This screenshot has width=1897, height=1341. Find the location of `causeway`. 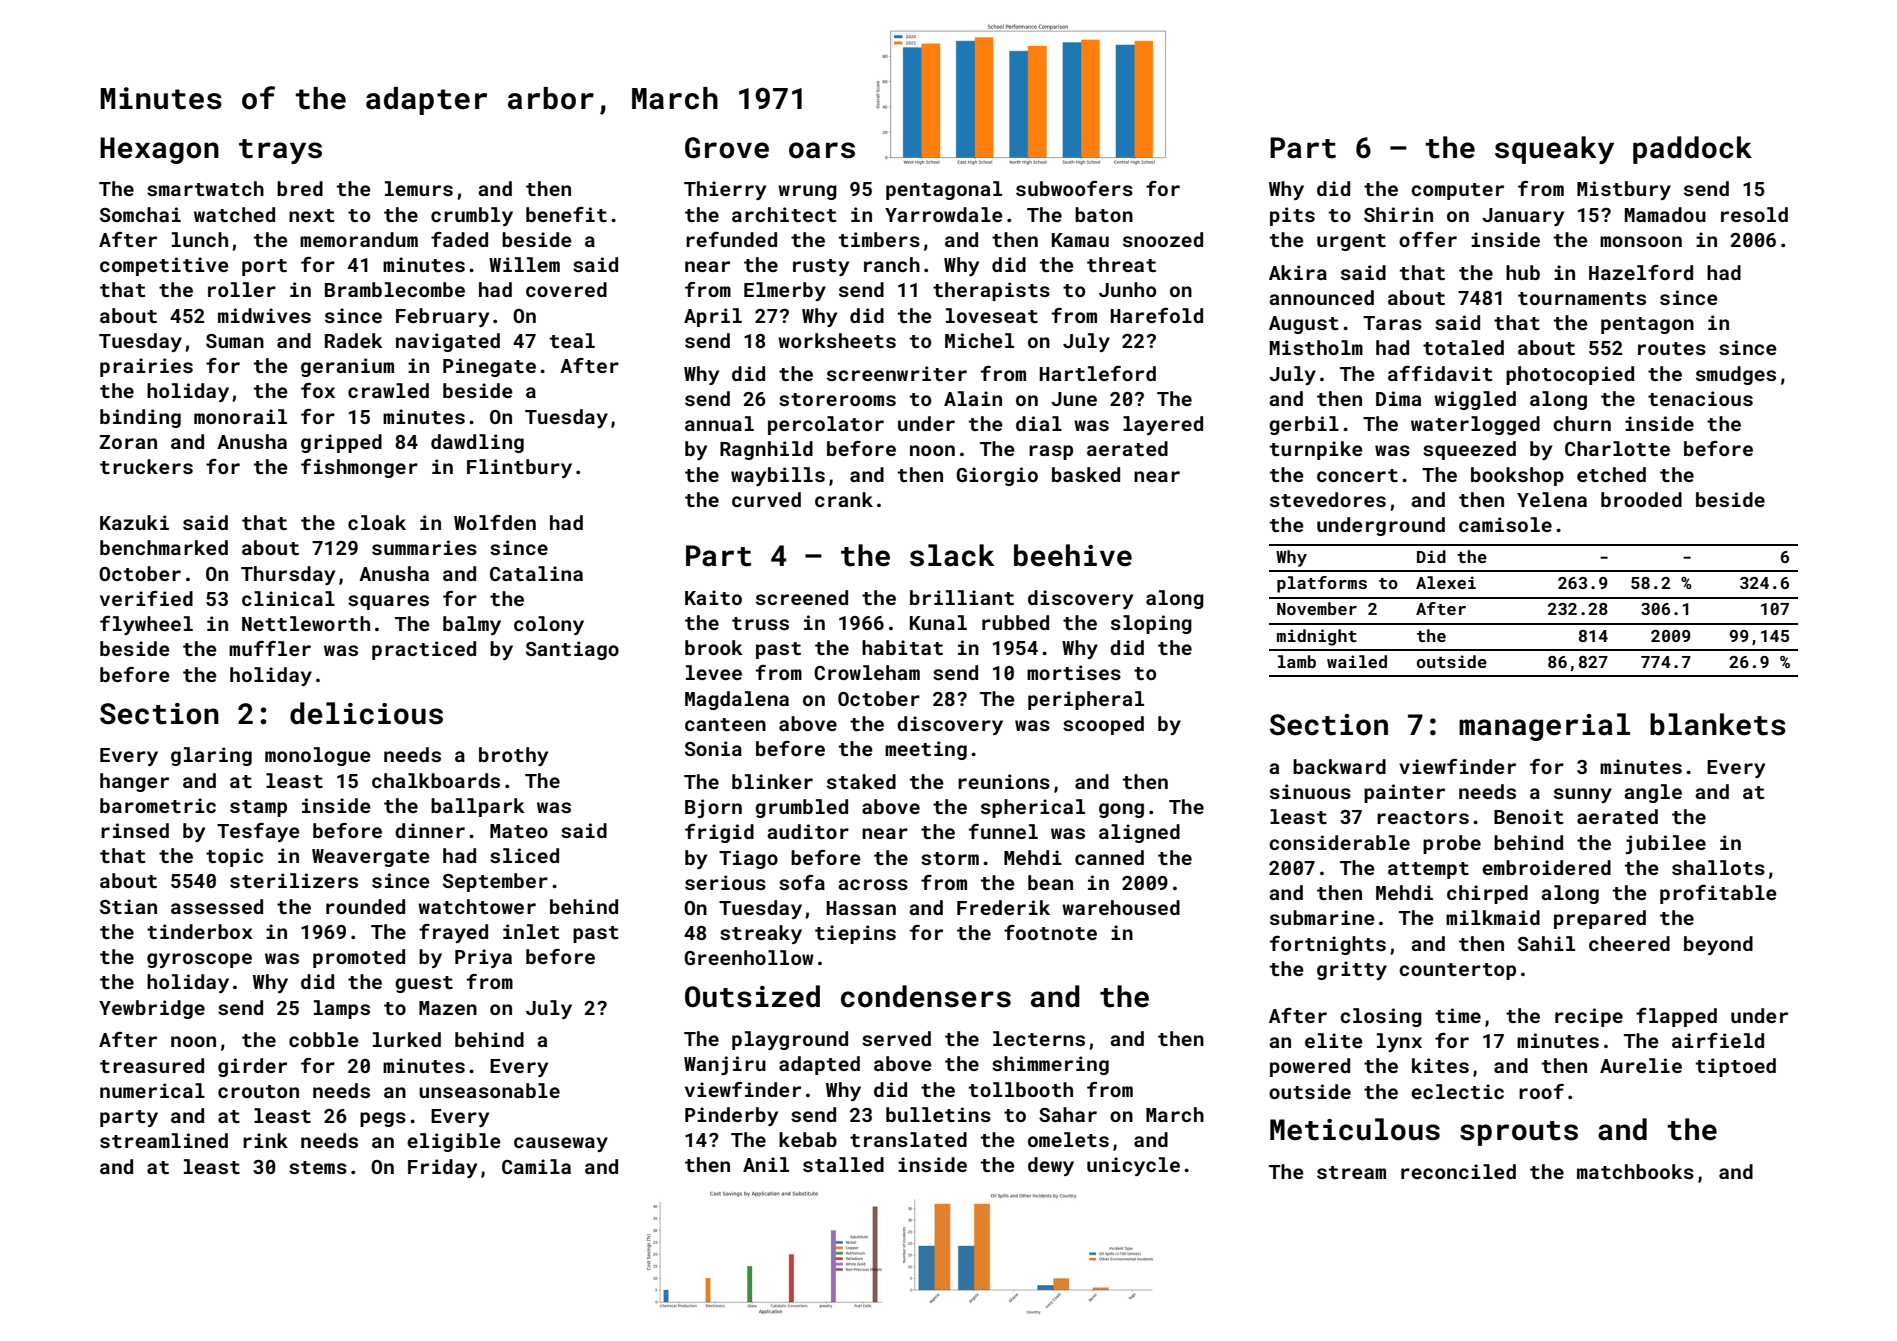

causeway is located at coordinates (561, 1144).
